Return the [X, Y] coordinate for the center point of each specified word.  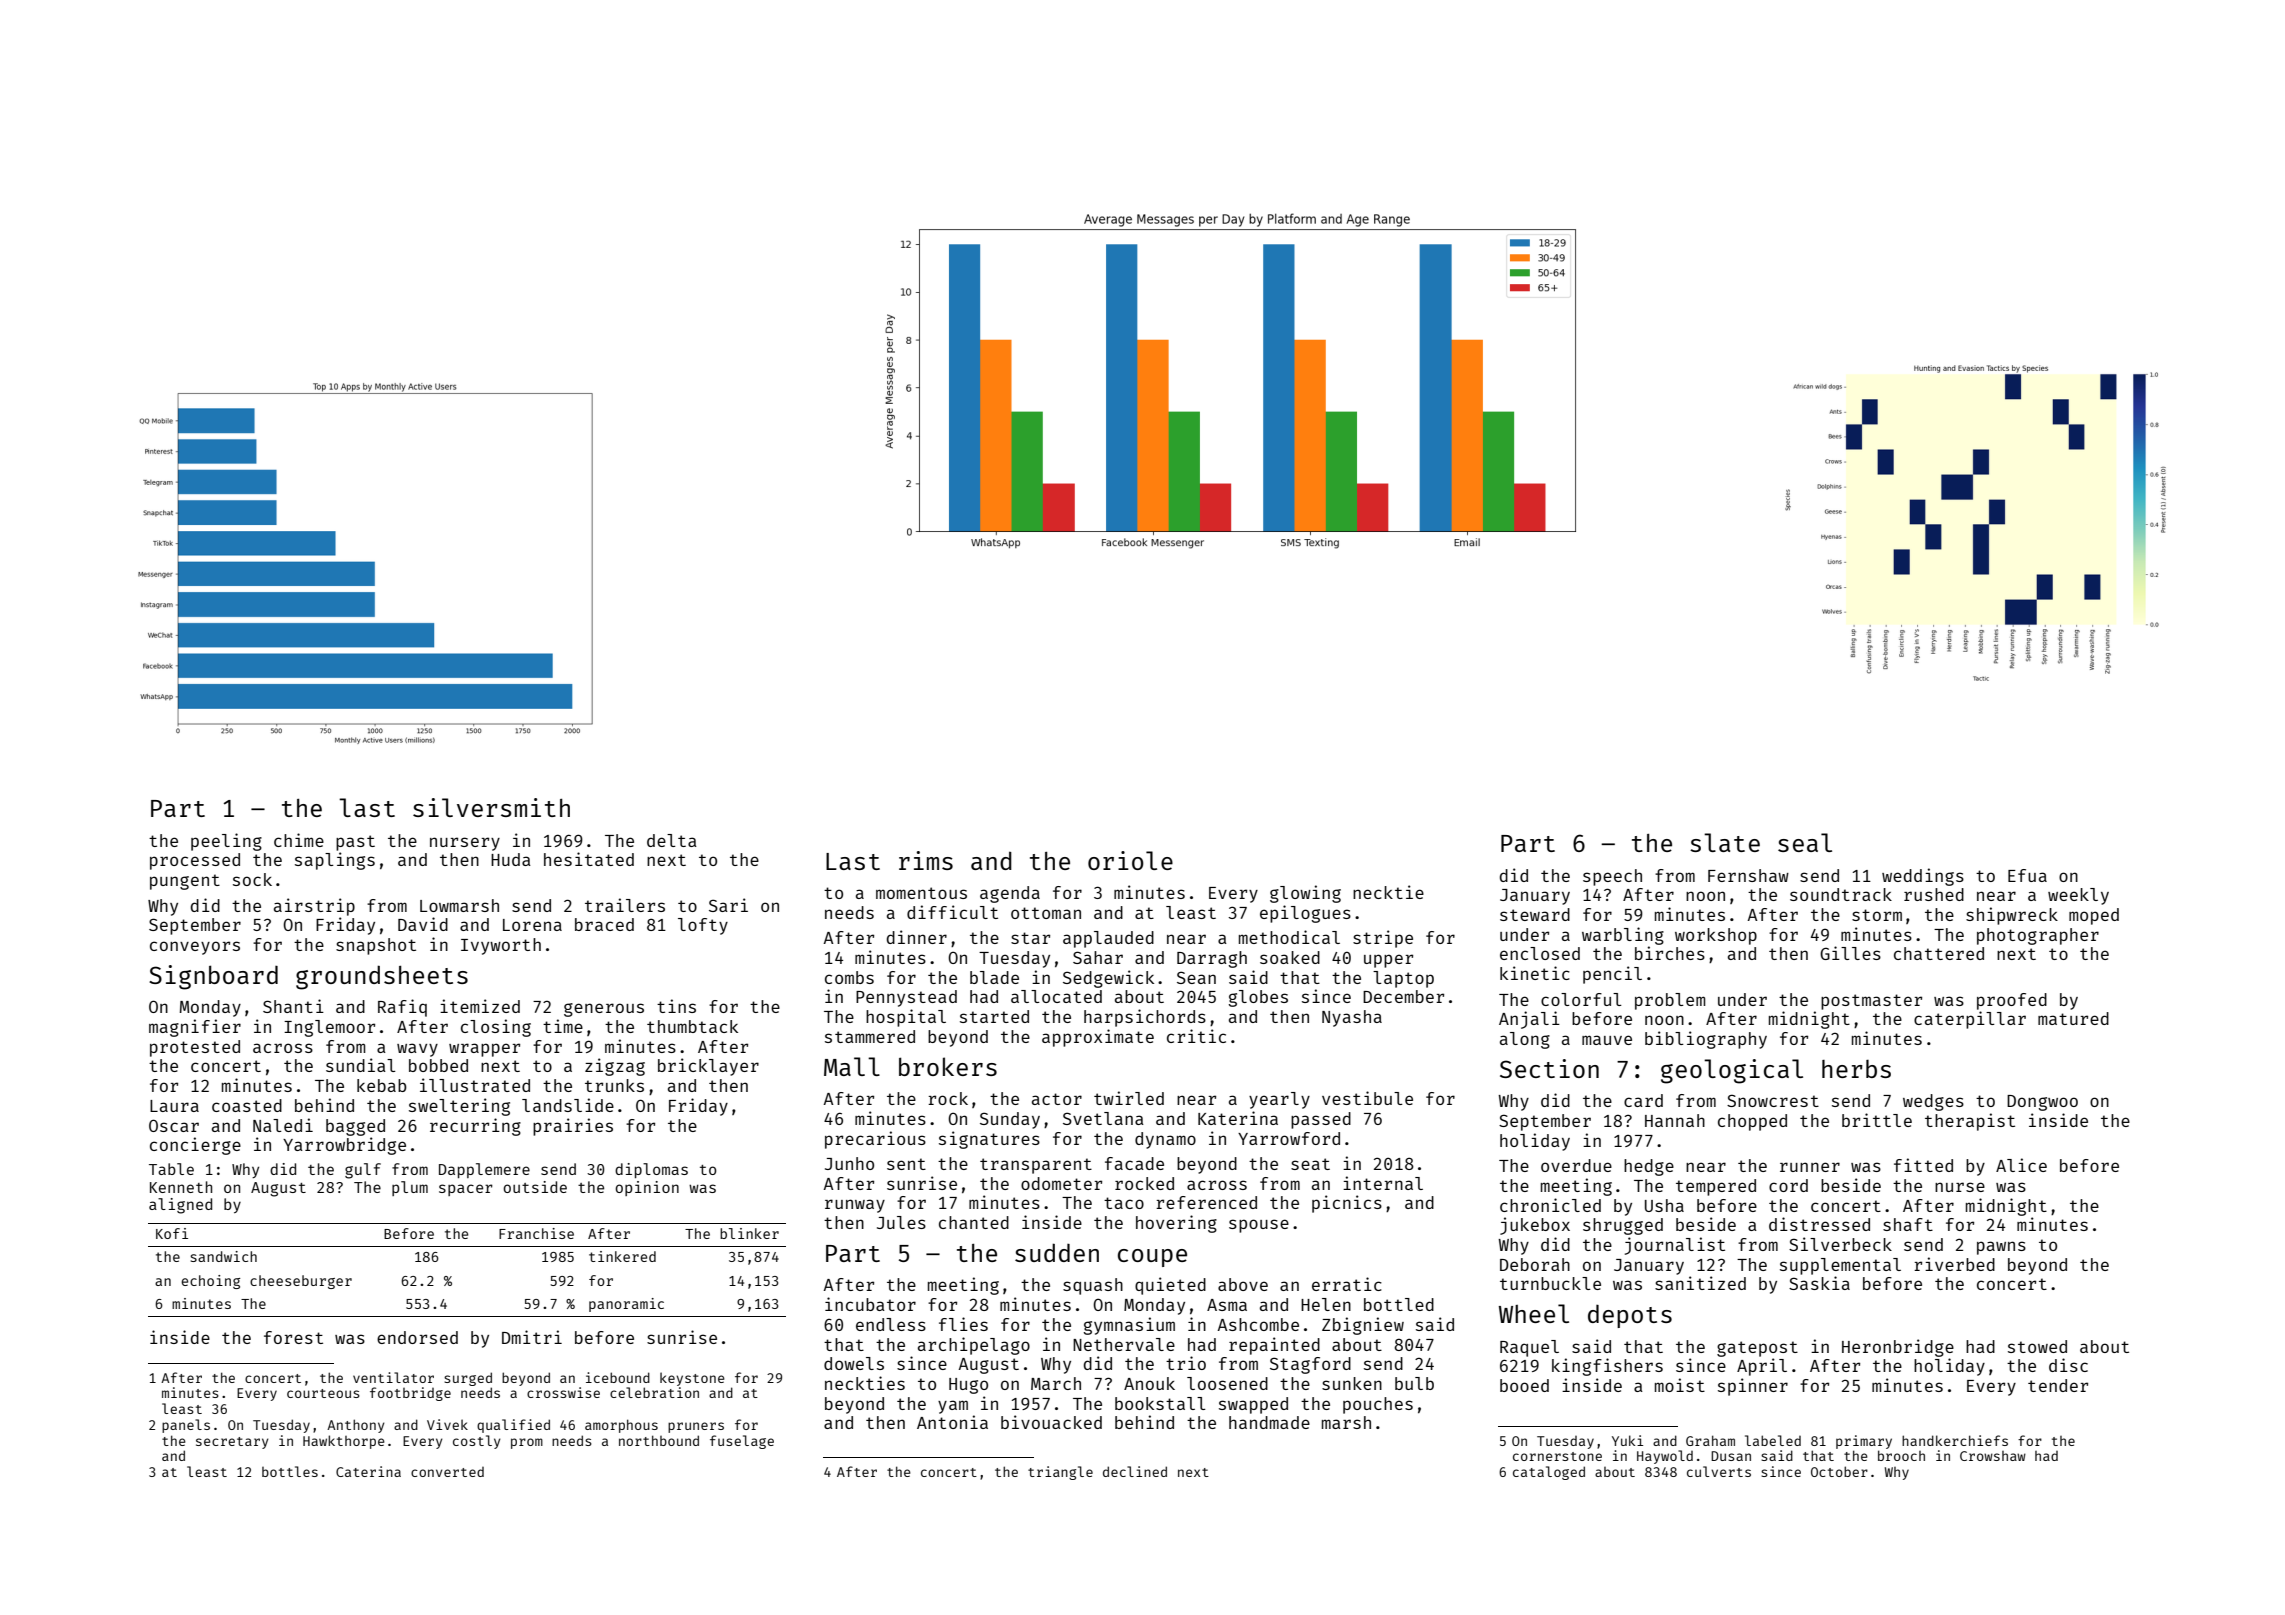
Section [1549, 1068]
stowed [2037, 1346]
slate [1725, 842]
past [355, 843]
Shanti [293, 1006]
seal [1805, 842]
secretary [232, 1443]
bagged [355, 1127]
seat [1310, 1164]
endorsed [417, 1337]
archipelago [974, 1346]
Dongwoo [2042, 1103]
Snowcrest [1773, 1100]
